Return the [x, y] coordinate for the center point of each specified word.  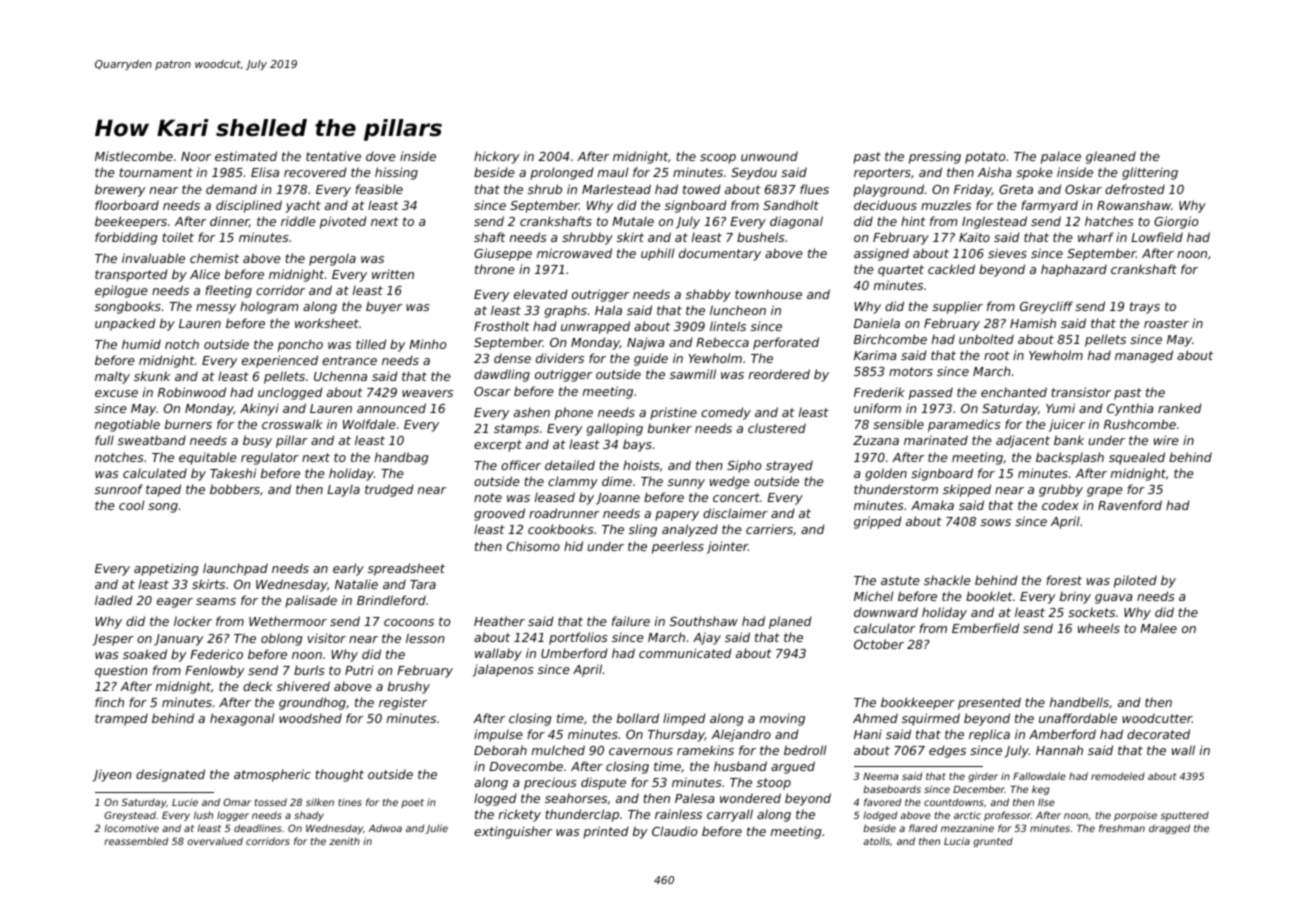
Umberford [574, 653]
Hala [608, 310]
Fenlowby [214, 671]
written [393, 274]
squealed [1137, 458]
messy [216, 309]
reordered [779, 374]
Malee [1158, 628]
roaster [1166, 323]
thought [339, 775]
